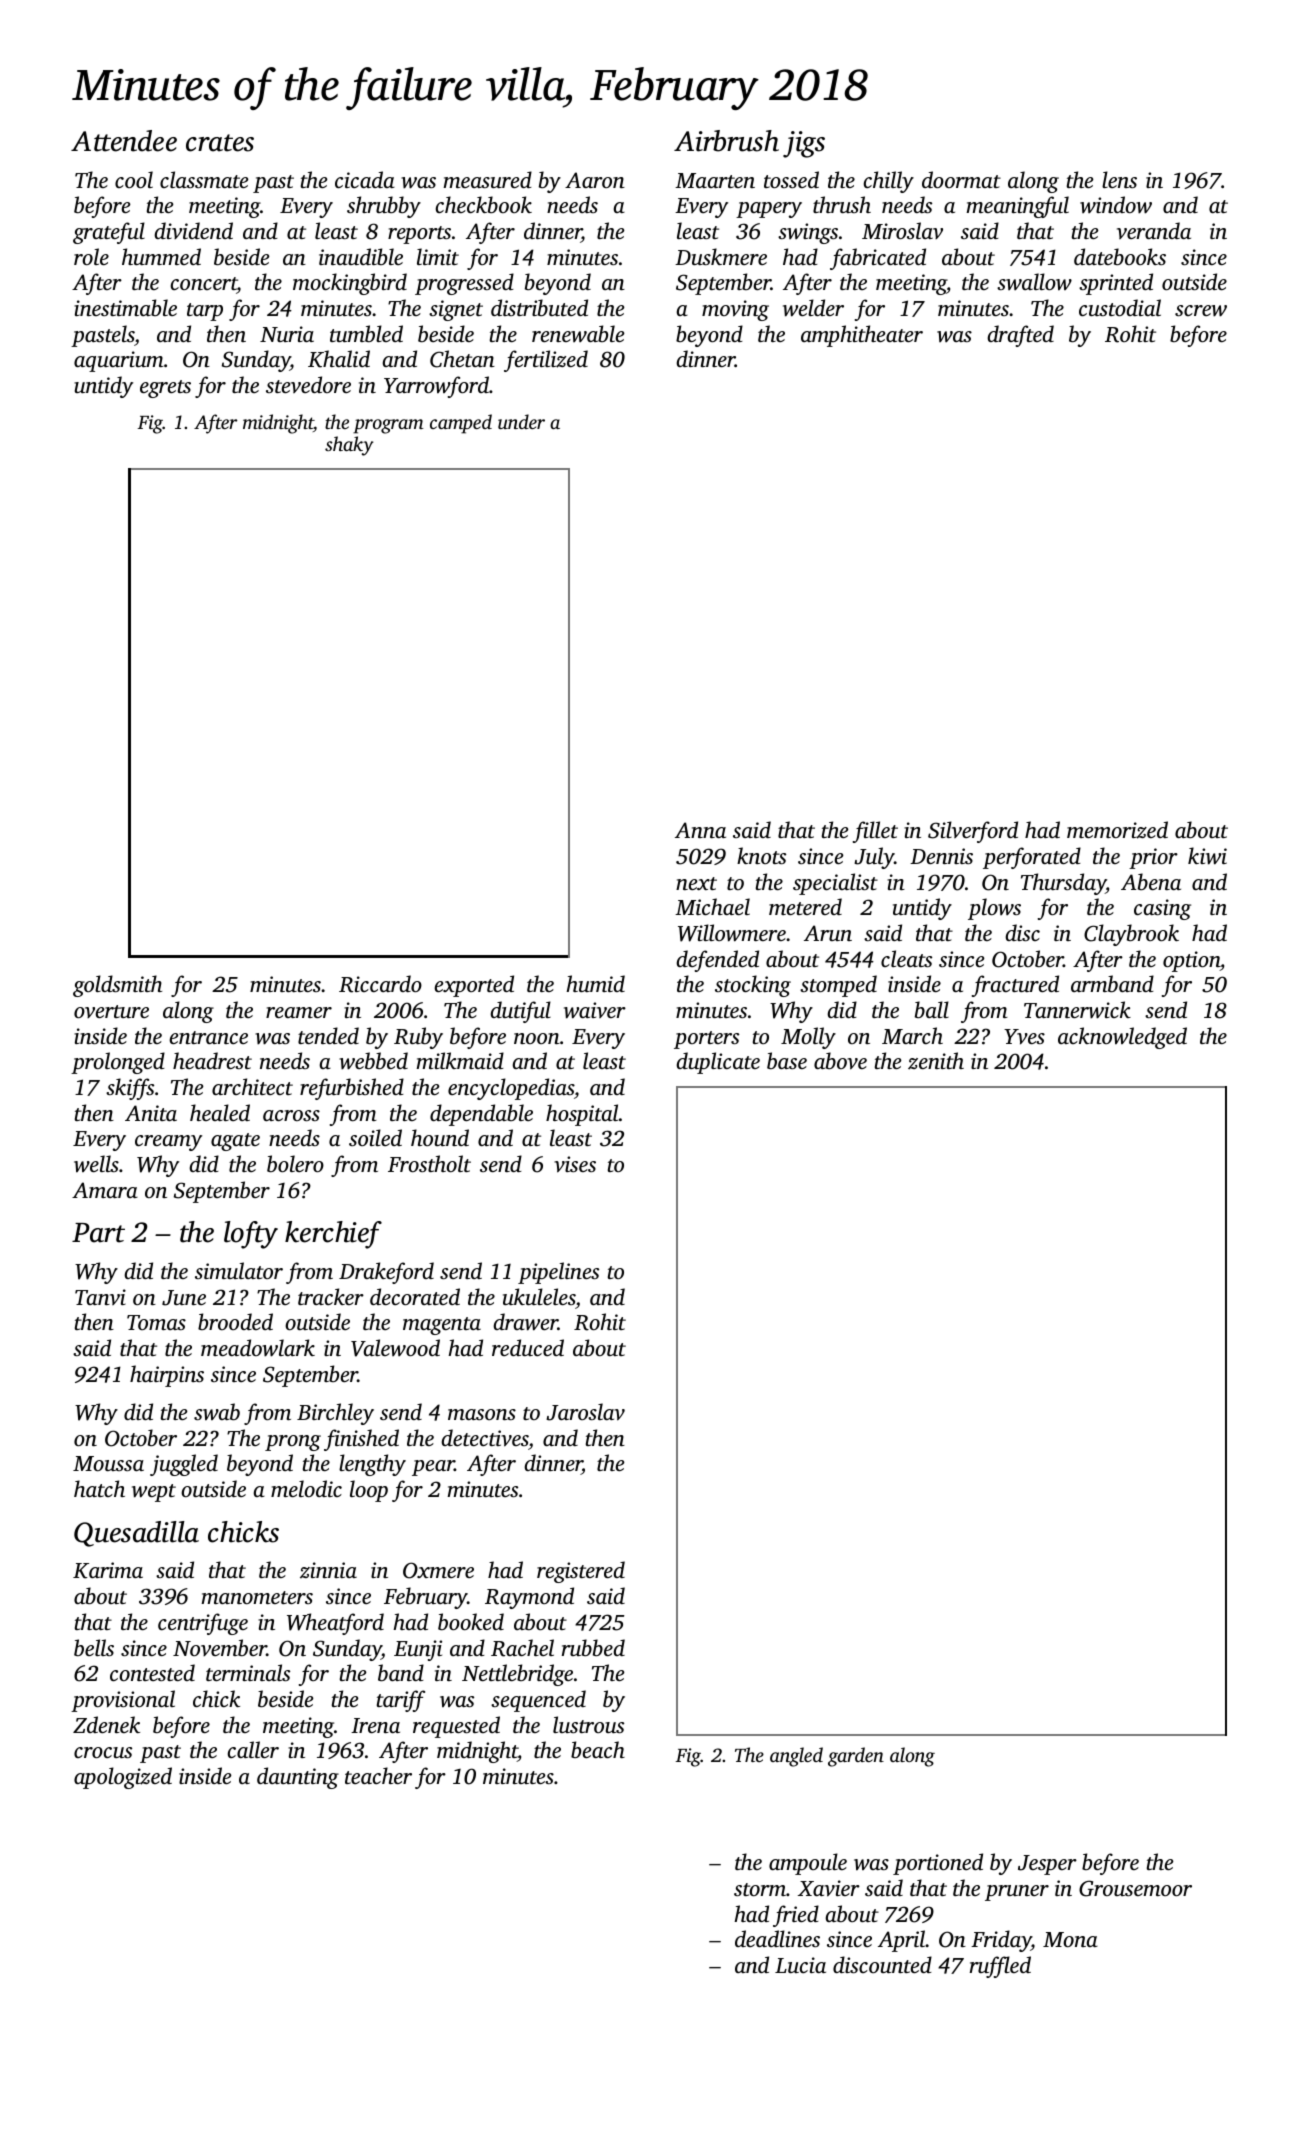 This page has width=1301, height=2143. What do you see at coordinates (117, 986) in the page?
I see `goldsmith` at bounding box center [117, 986].
